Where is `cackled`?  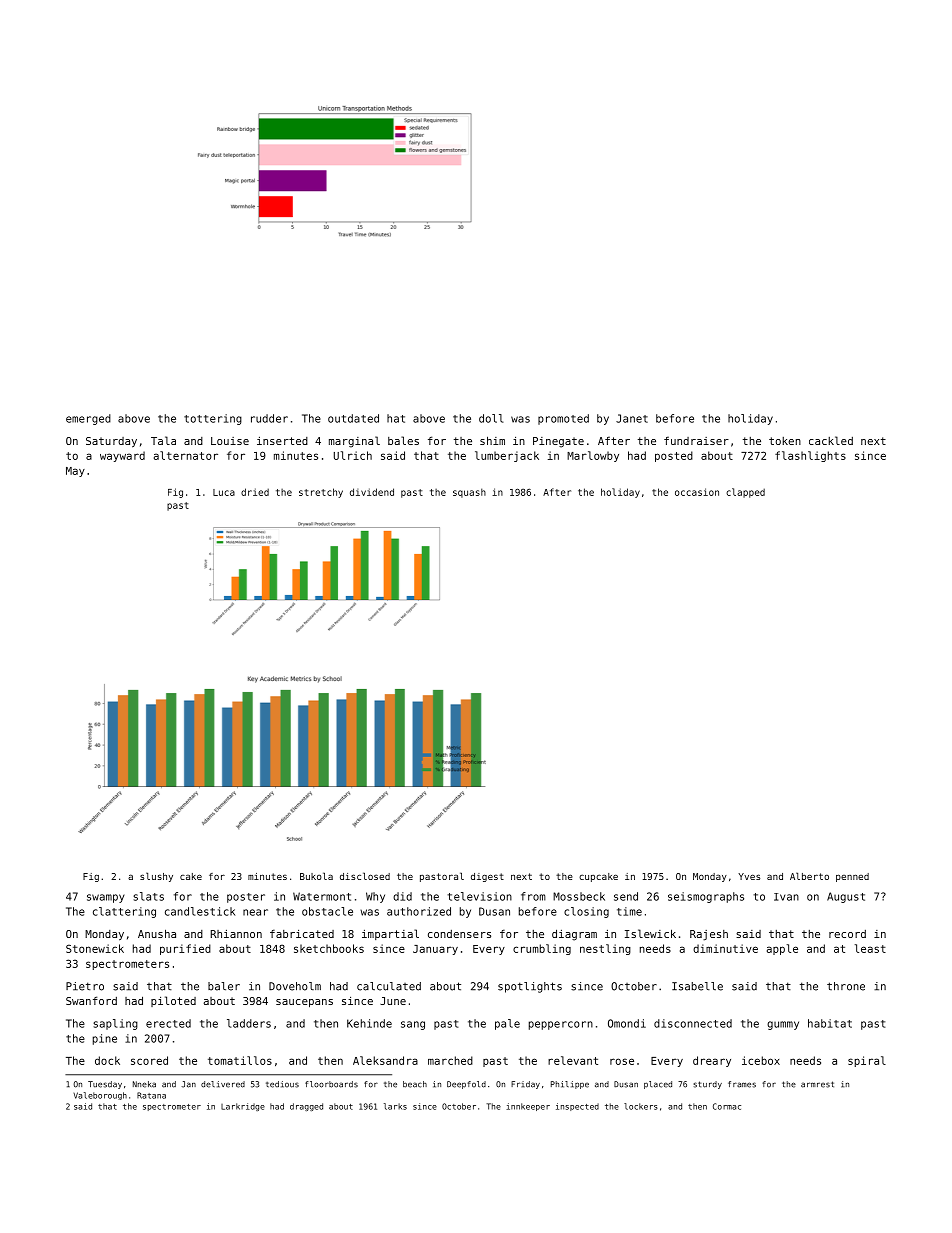
cackled is located at coordinates (831, 440).
